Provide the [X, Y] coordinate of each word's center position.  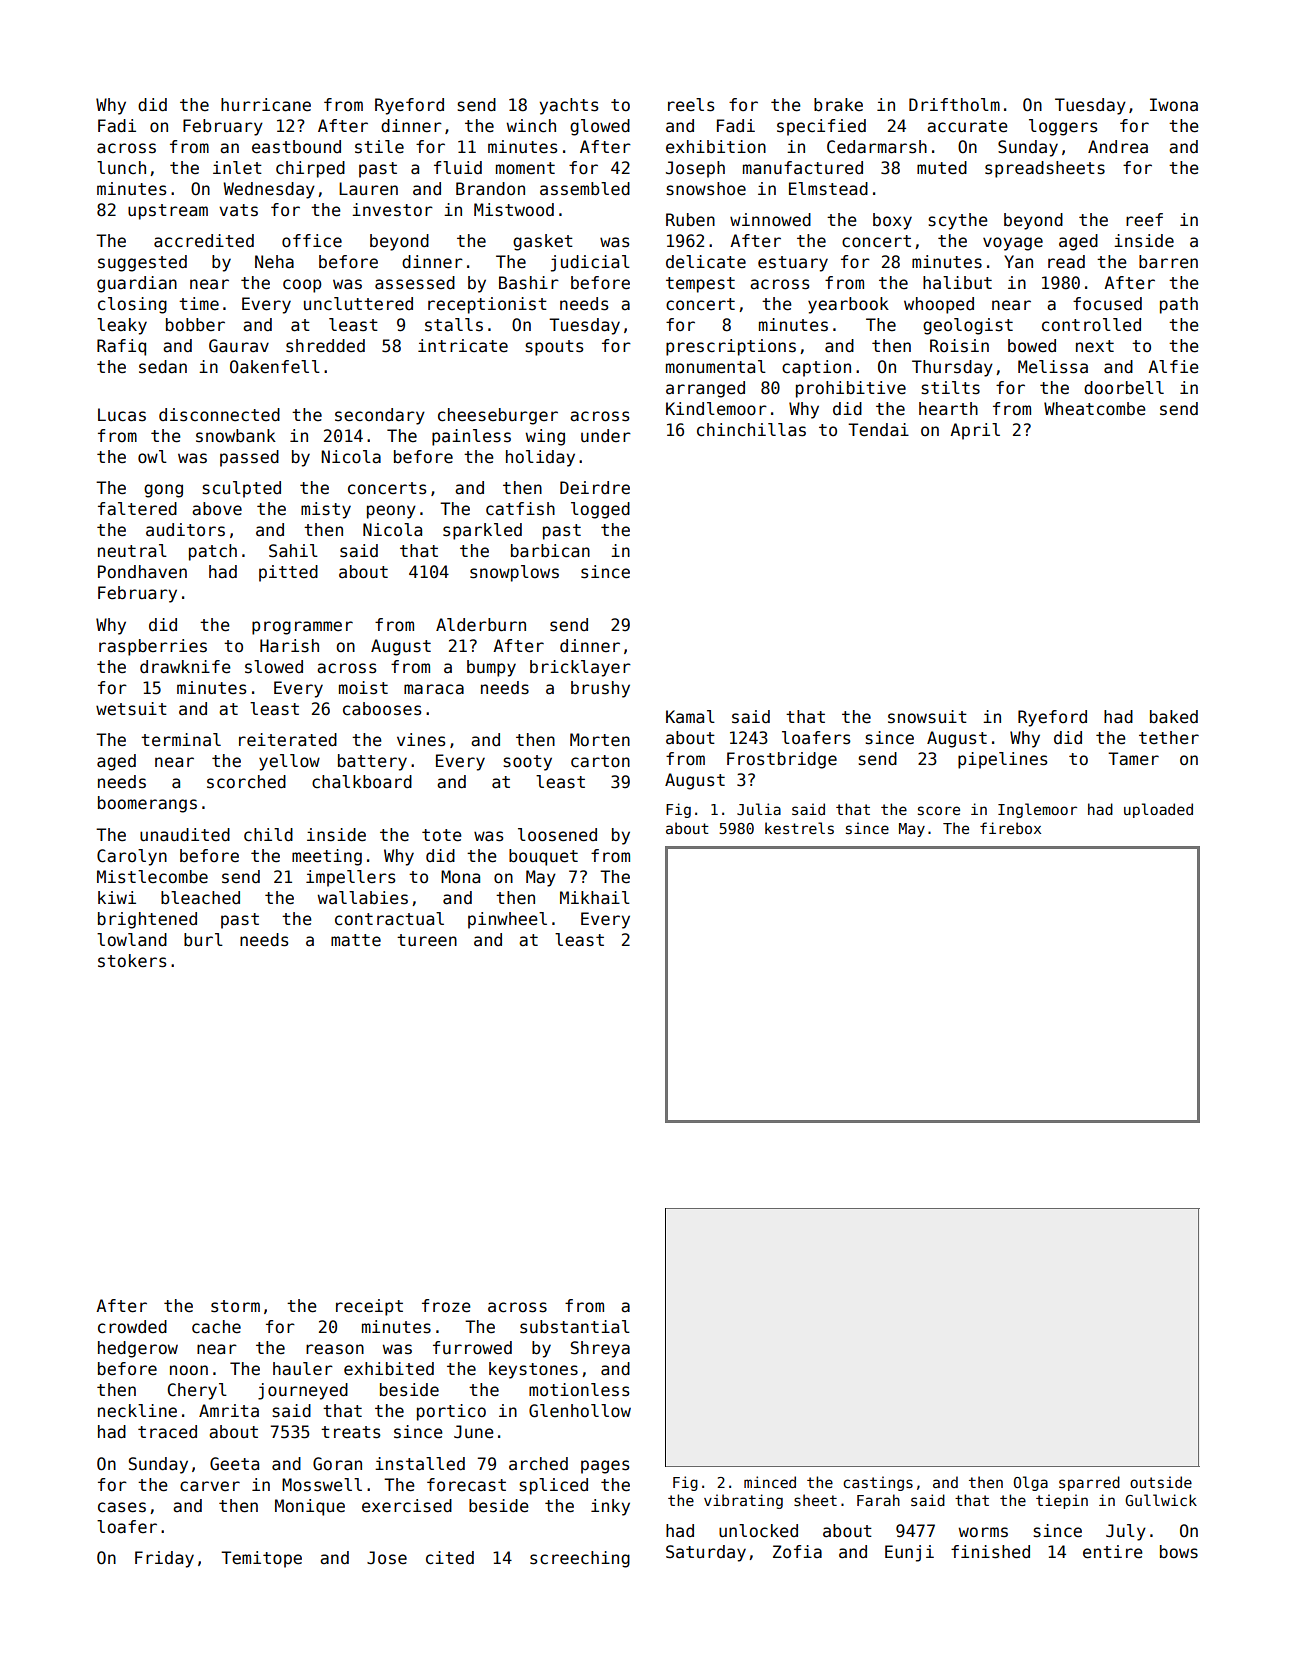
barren [1168, 262]
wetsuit [131, 709]
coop [302, 286]
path [1179, 305]
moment [525, 168]
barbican [550, 551]
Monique [310, 1507]
